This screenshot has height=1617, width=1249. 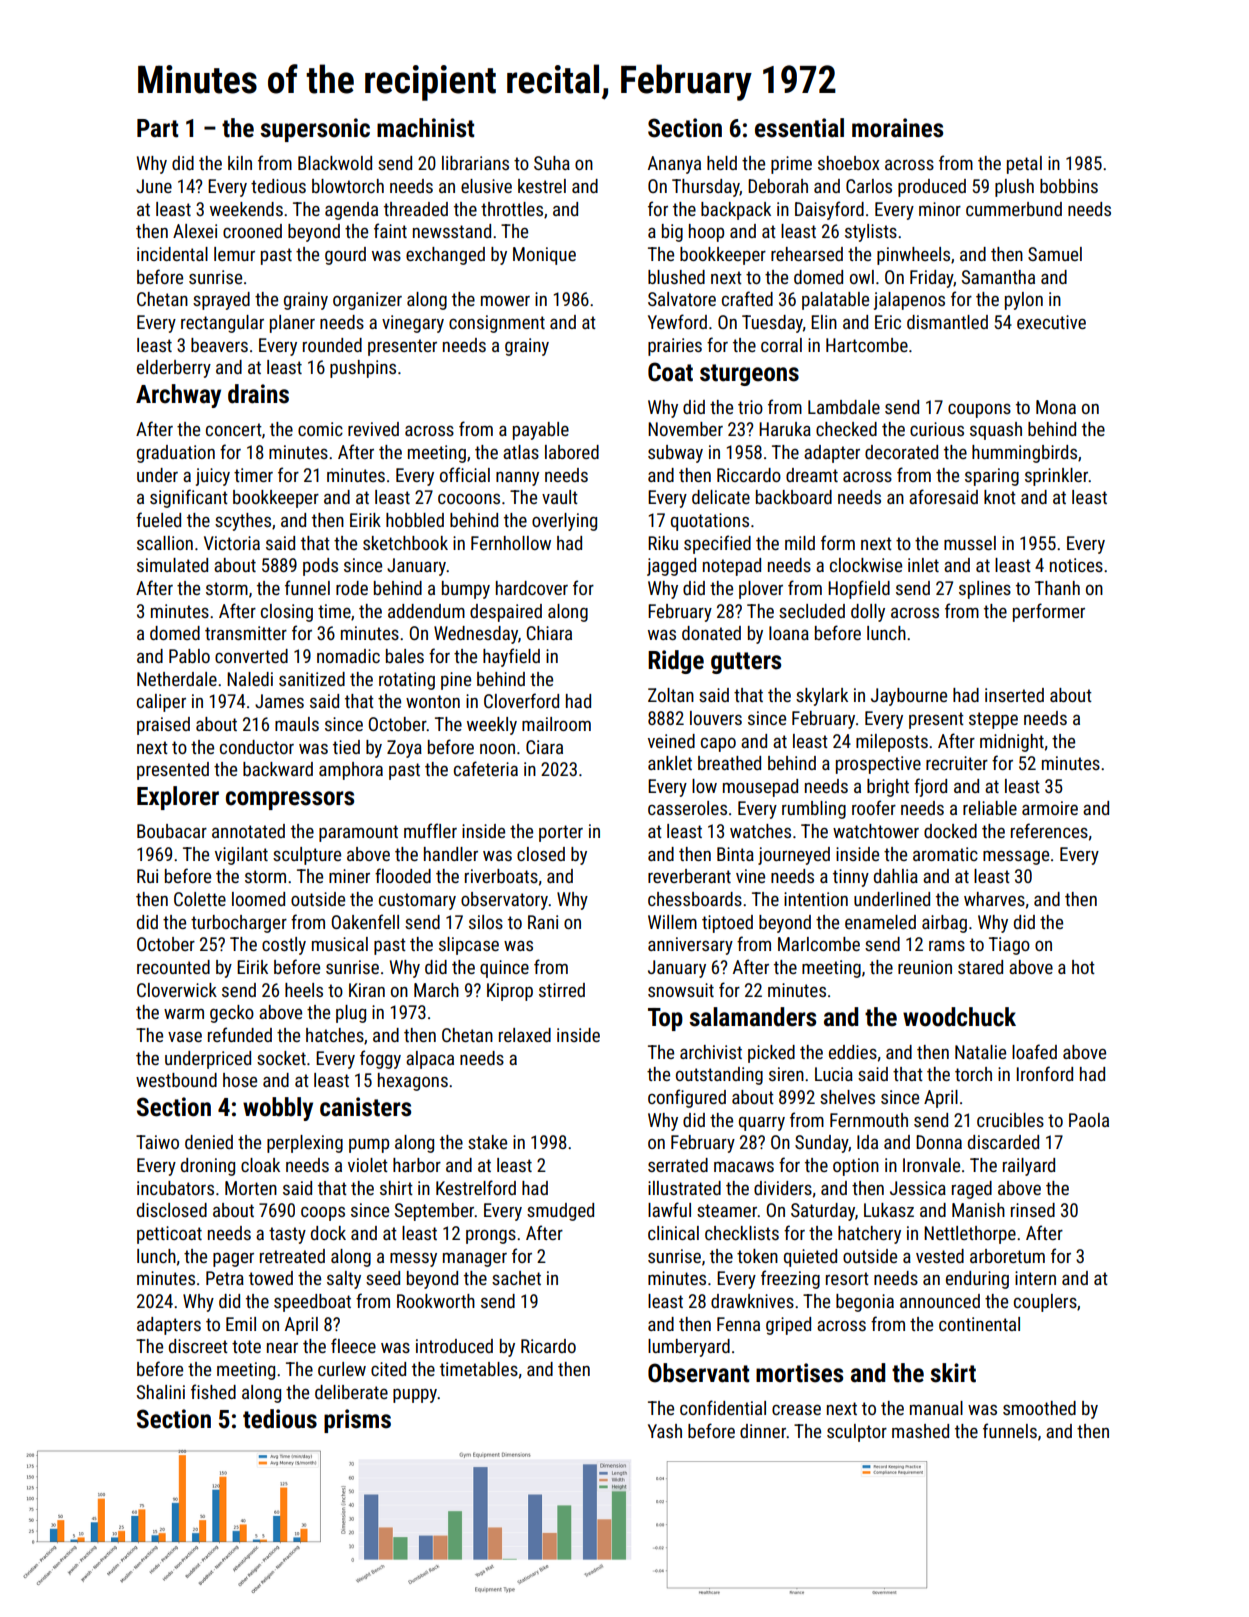 What do you see at coordinates (990, 808) in the screenshot?
I see `reliable` at bounding box center [990, 808].
